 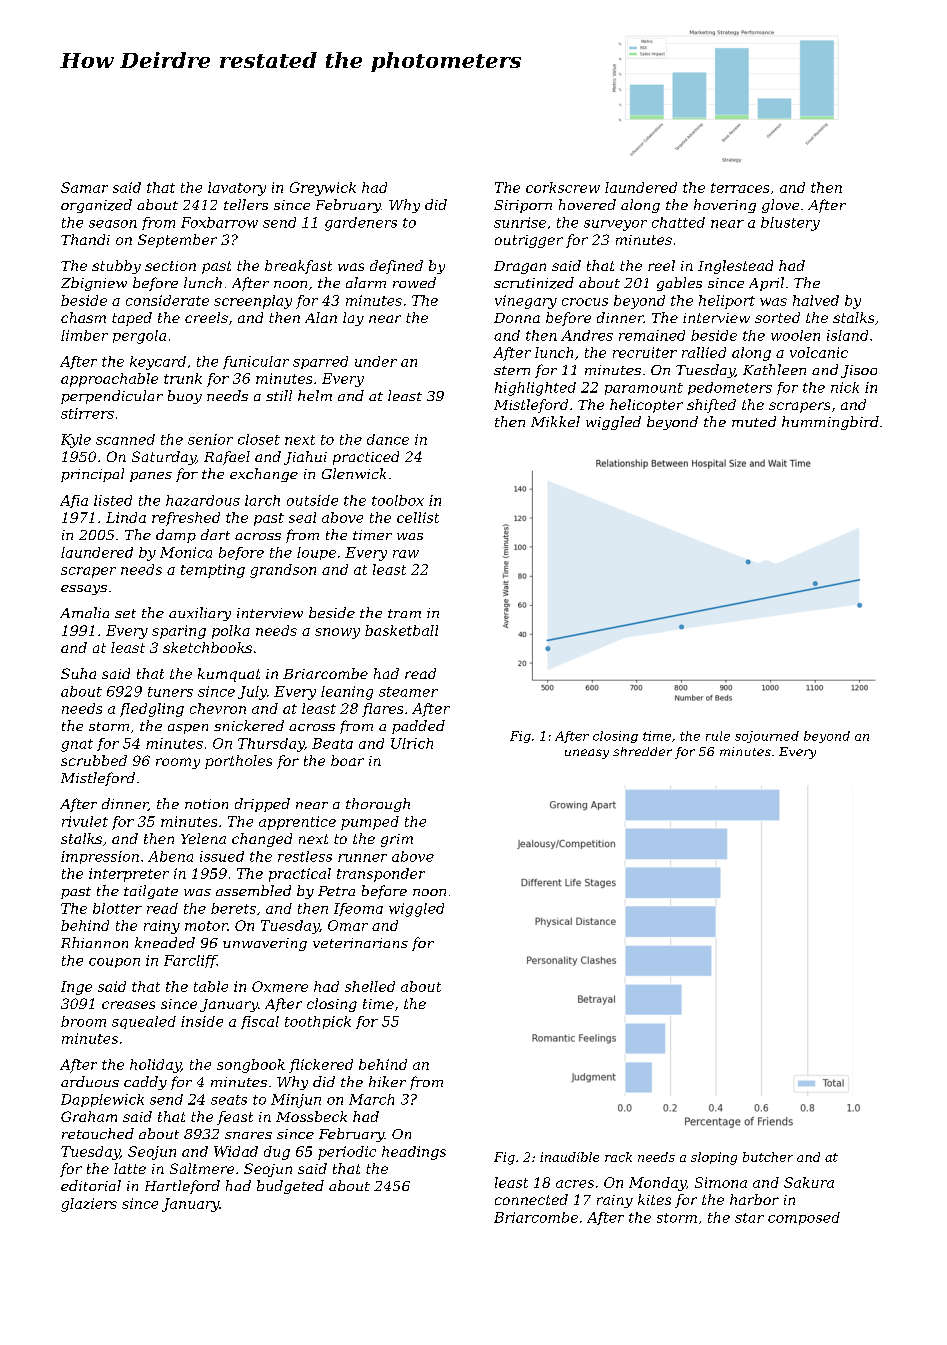 What do you see at coordinates (404, 613) in the screenshot?
I see `tram` at bounding box center [404, 613].
